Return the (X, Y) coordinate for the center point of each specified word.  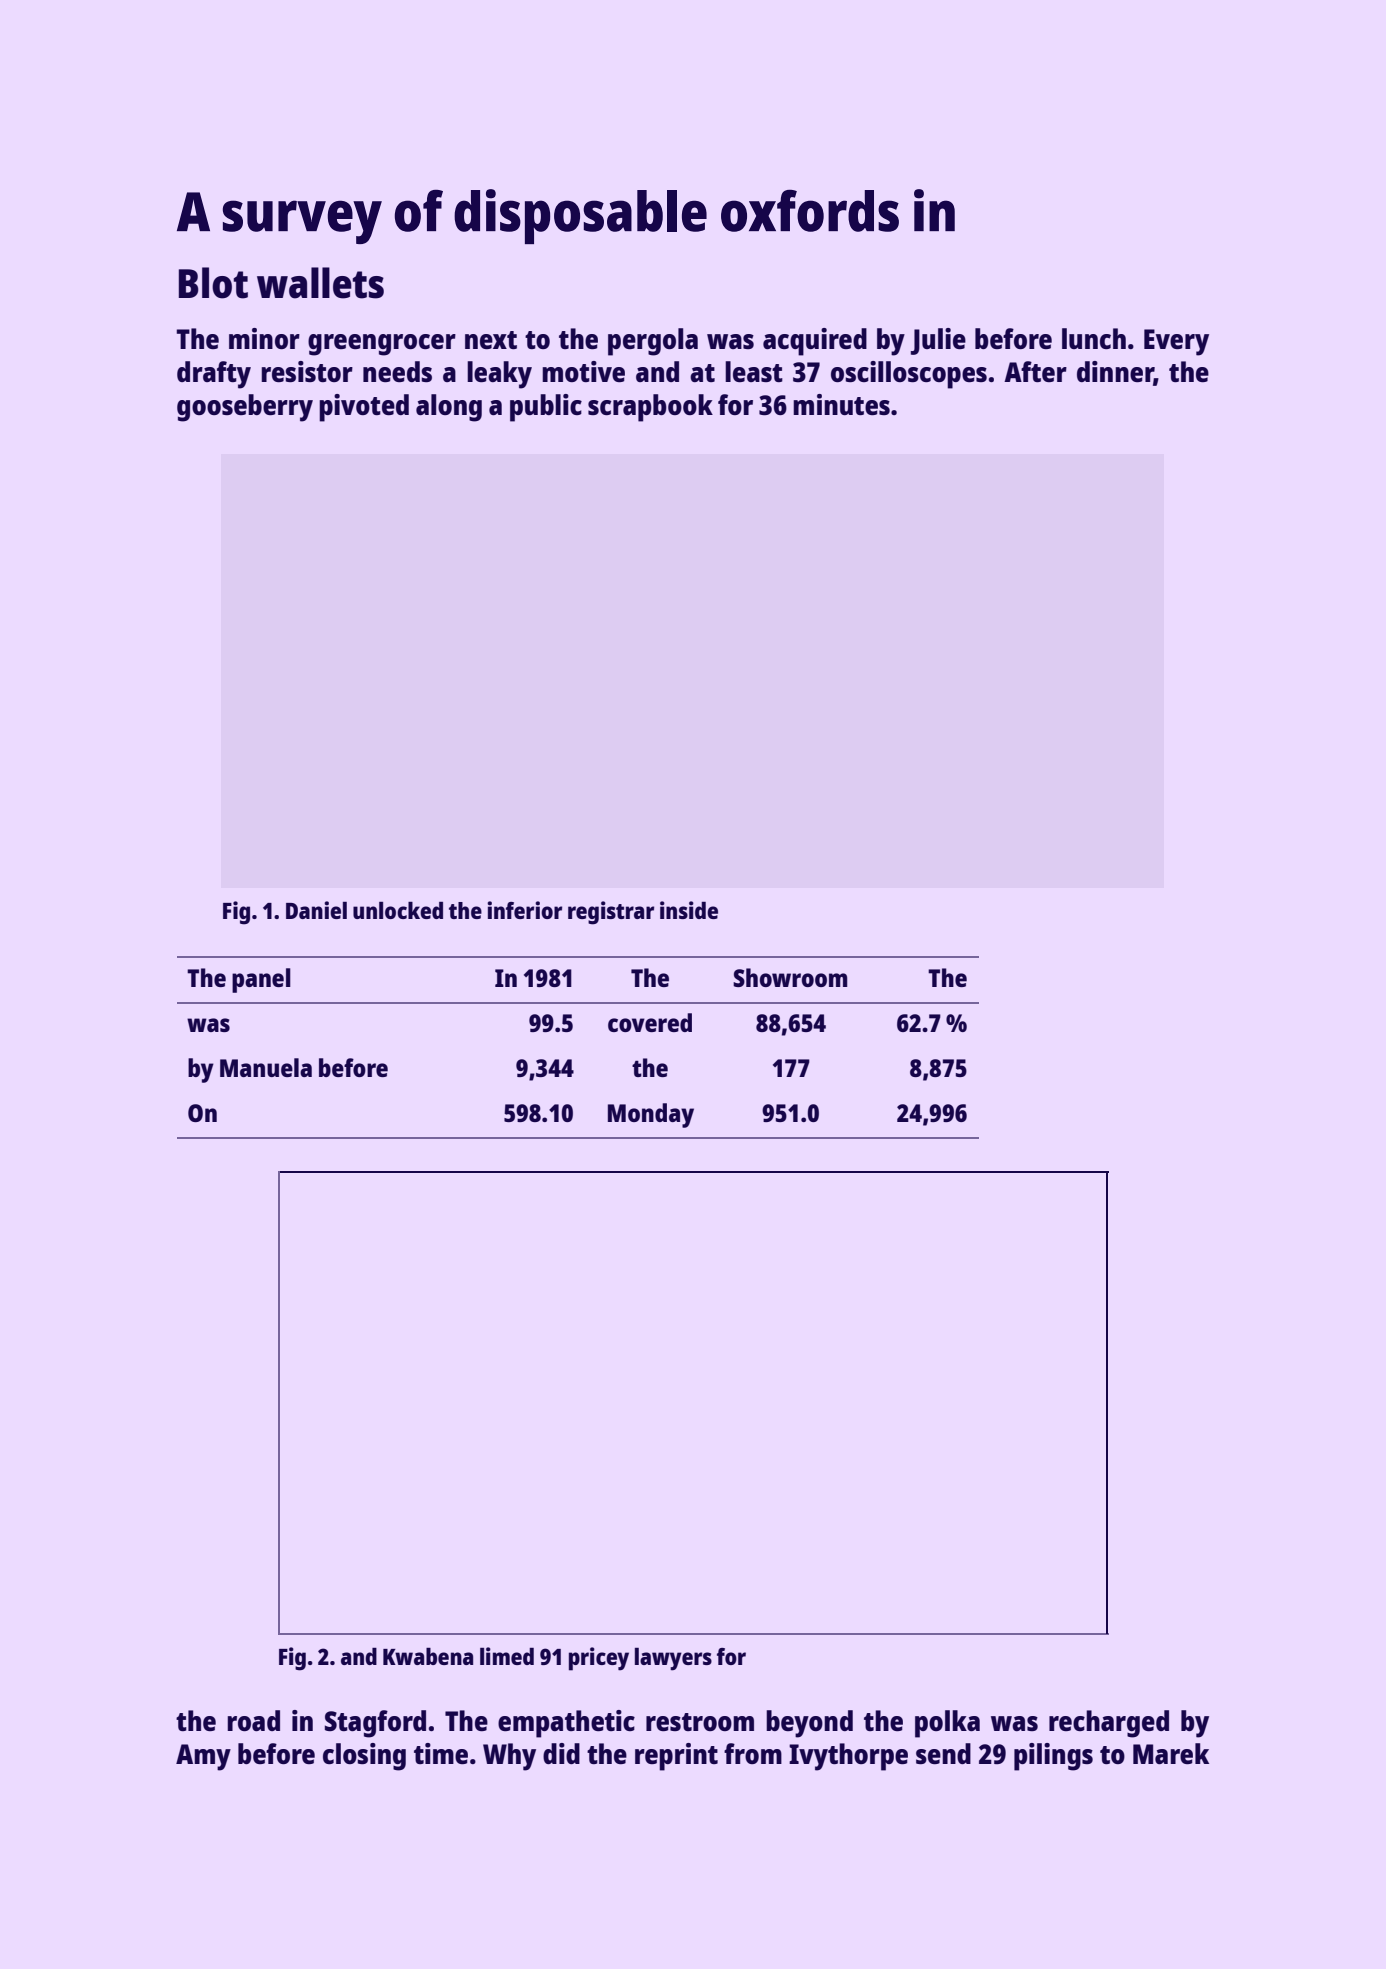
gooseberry (245, 408)
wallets (320, 283)
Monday (651, 1115)
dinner (1115, 373)
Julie (938, 341)
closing (364, 1757)
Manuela (266, 1067)
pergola (653, 342)
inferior (524, 910)
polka (947, 1724)
